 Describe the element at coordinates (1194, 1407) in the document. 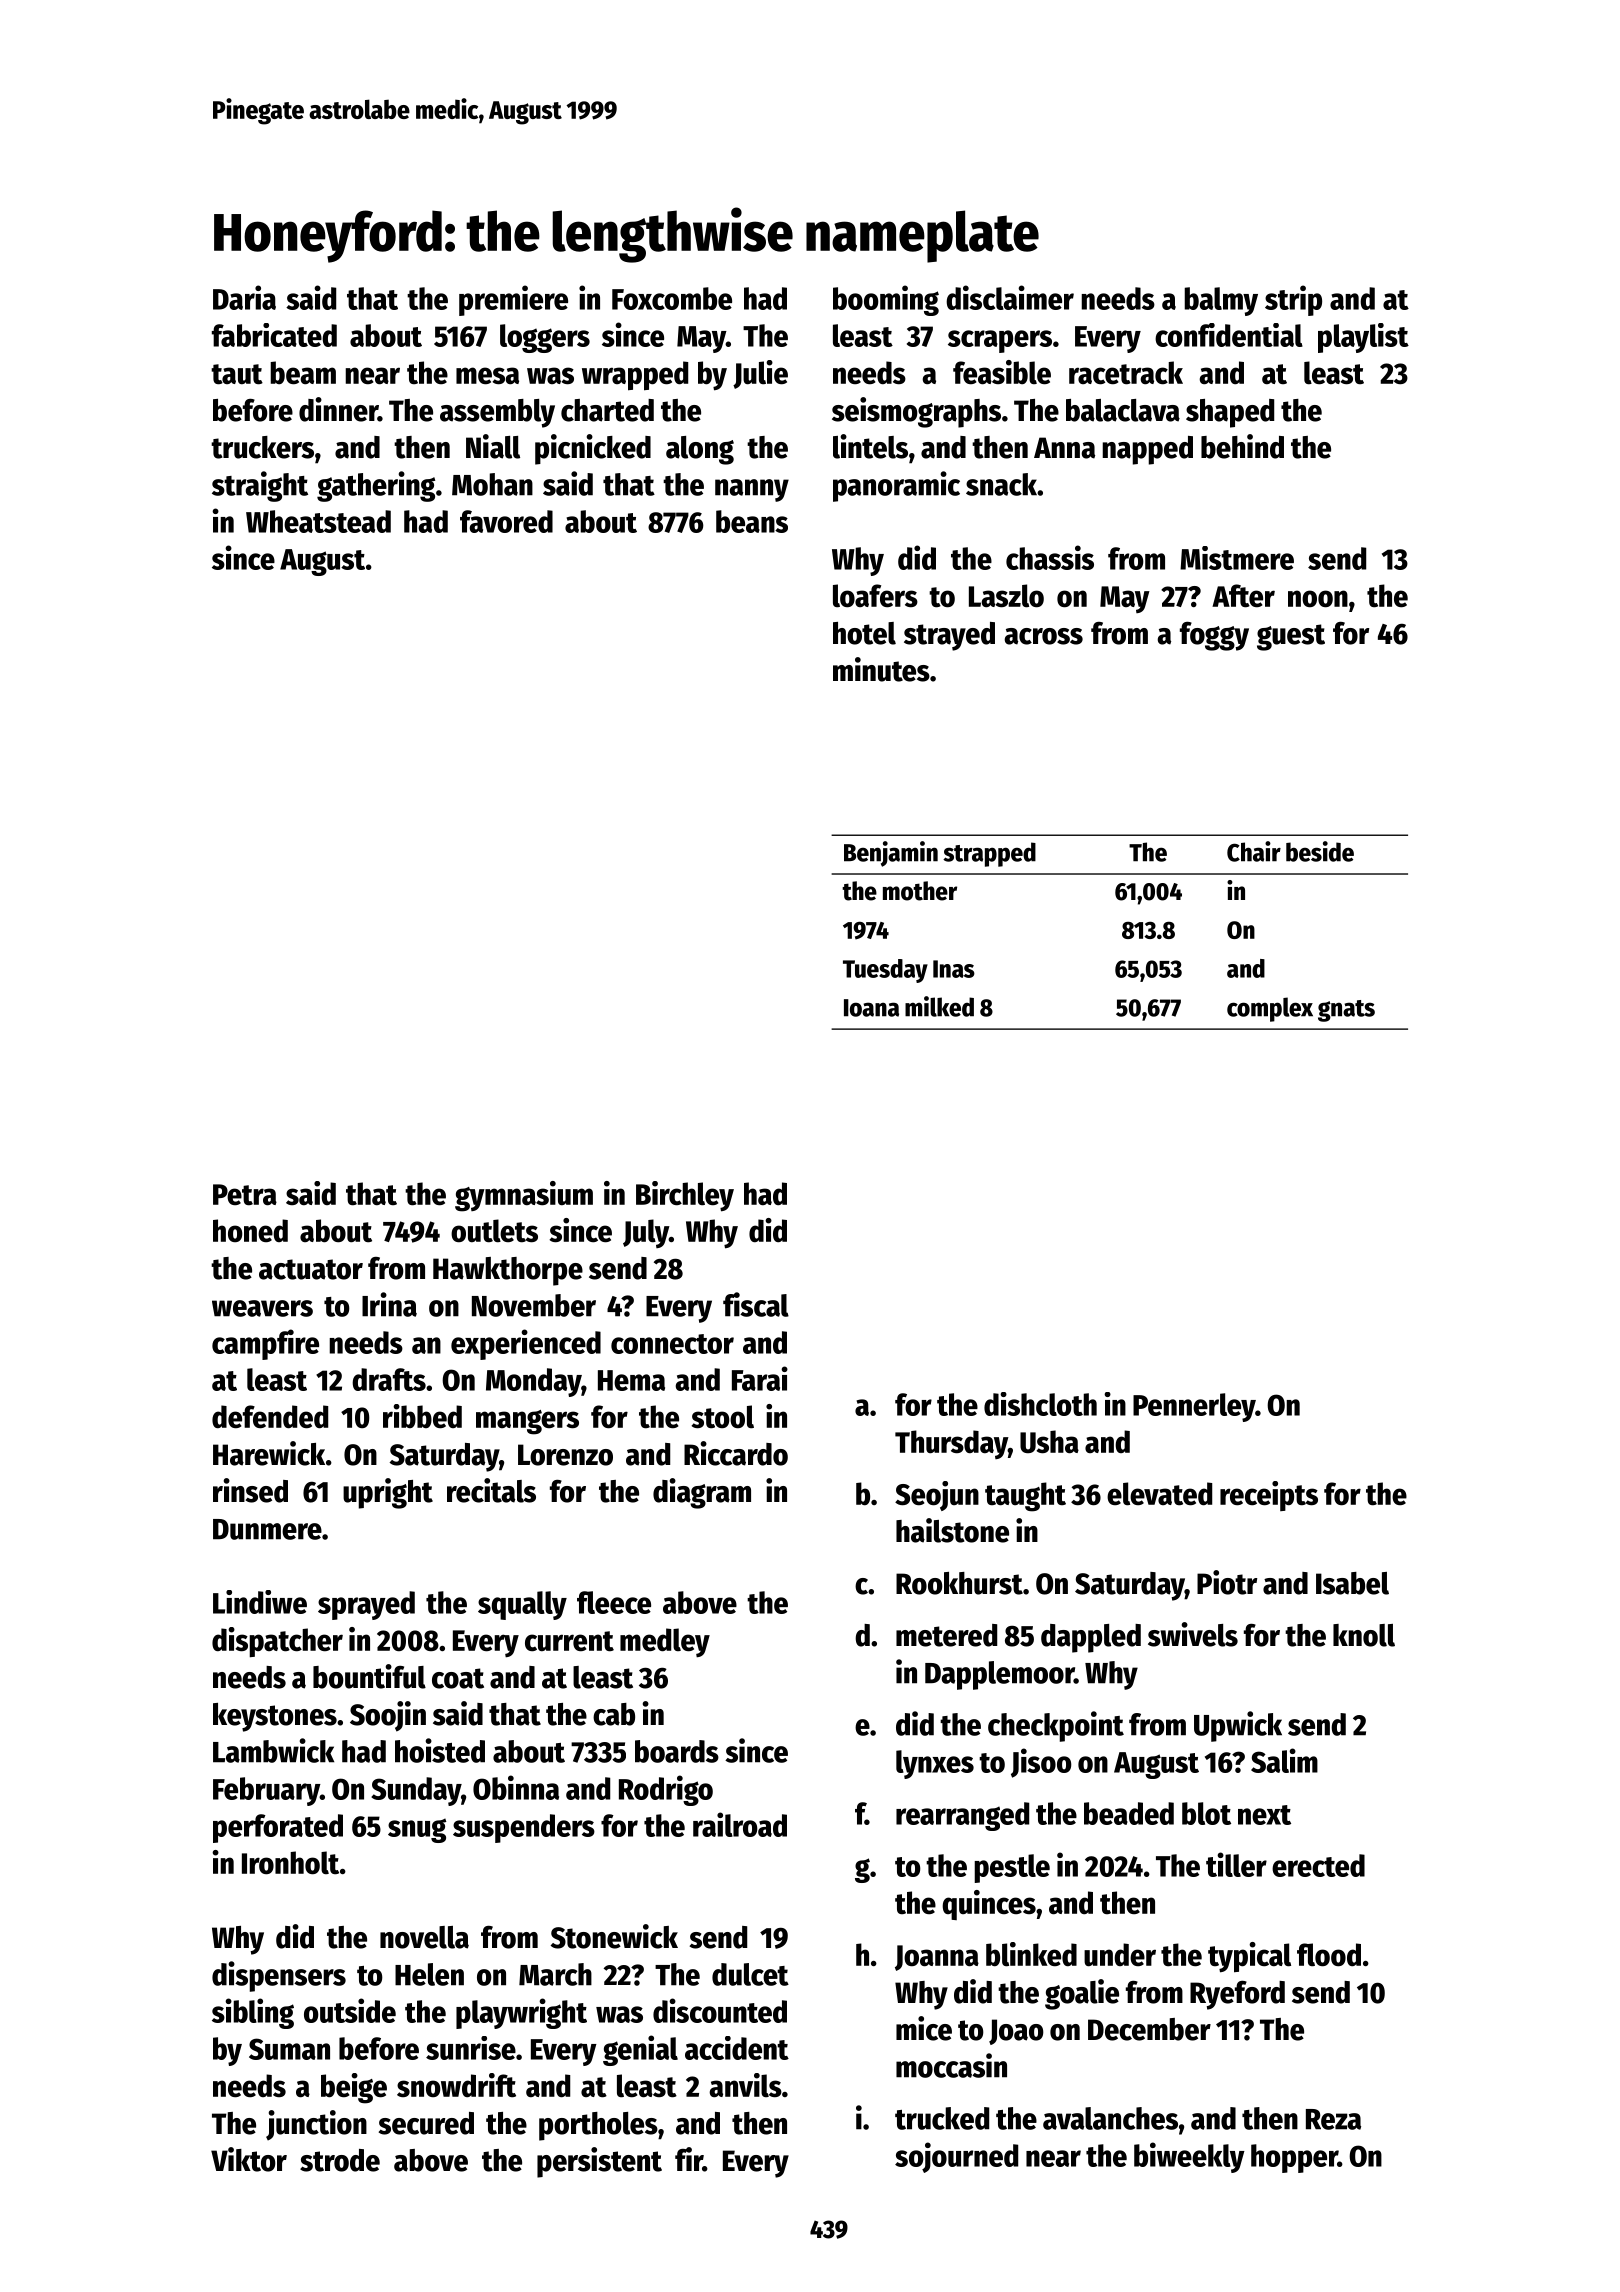

I see `Pennerley` at that location.
